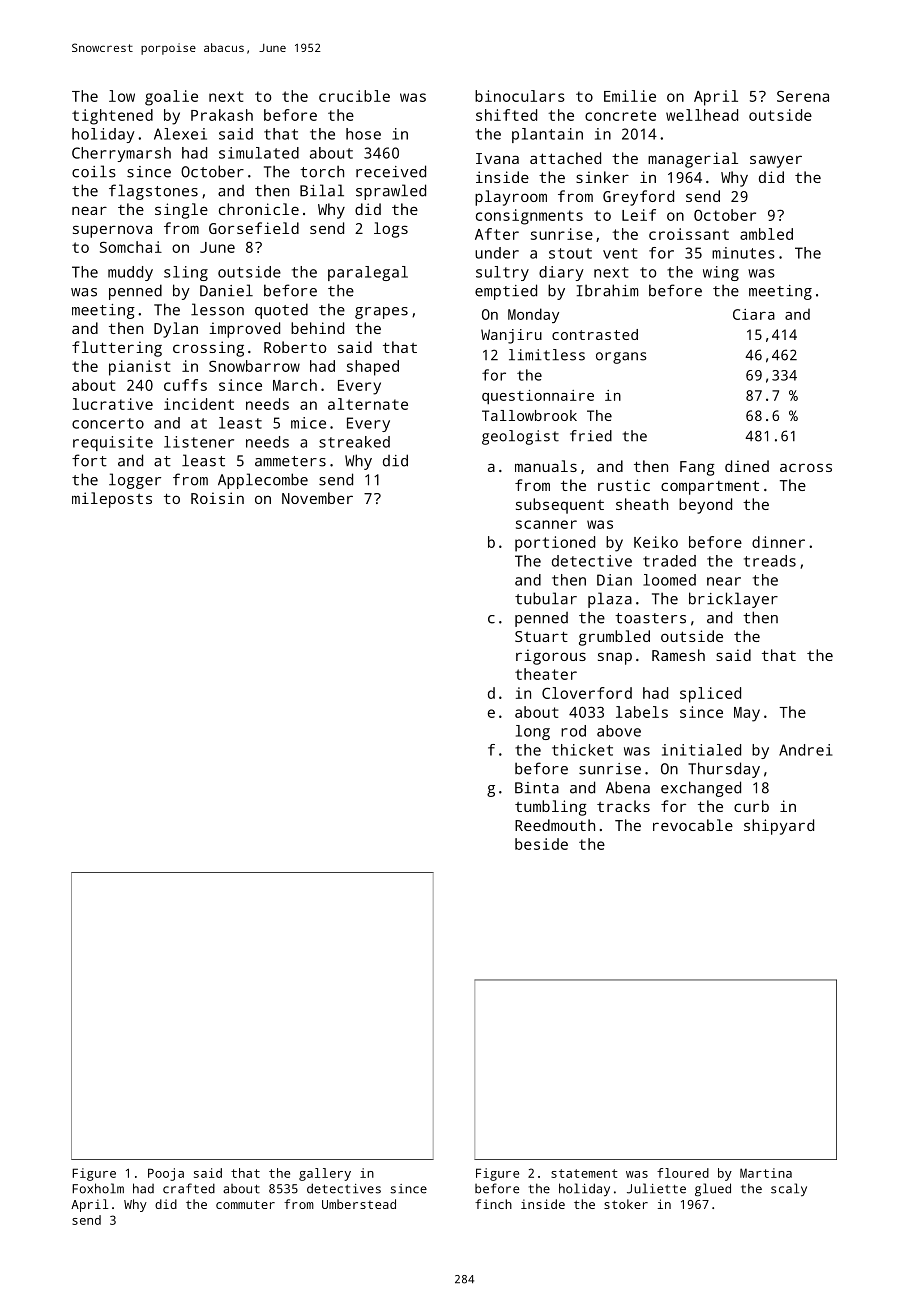  Describe the element at coordinates (181, 211) in the screenshot. I see `single` at that location.
